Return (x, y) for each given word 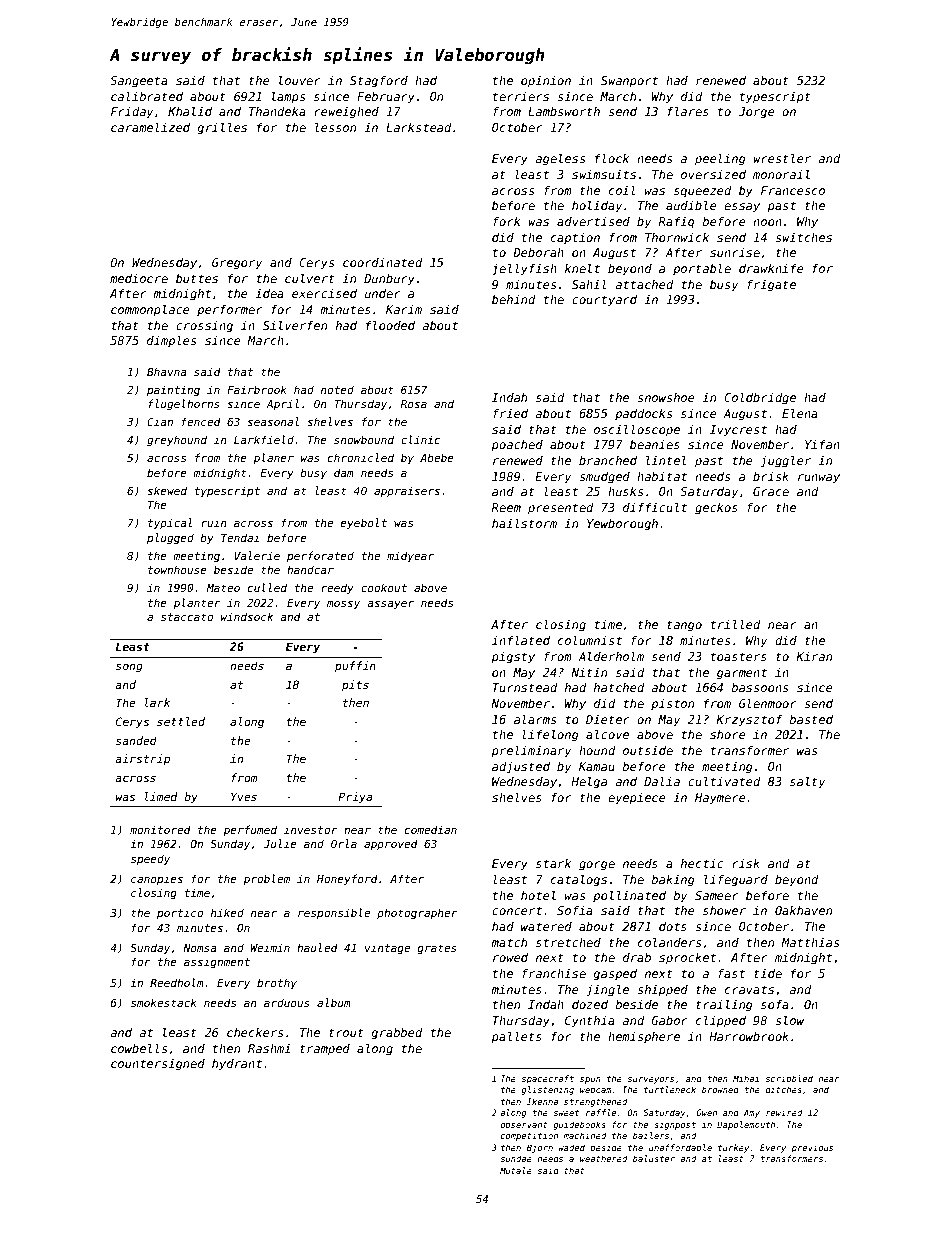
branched (608, 460)
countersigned (158, 1065)
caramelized (150, 127)
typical (170, 523)
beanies (655, 444)
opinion (546, 82)
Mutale (516, 1170)
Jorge (756, 113)
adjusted (521, 768)
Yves (244, 796)
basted (811, 719)
